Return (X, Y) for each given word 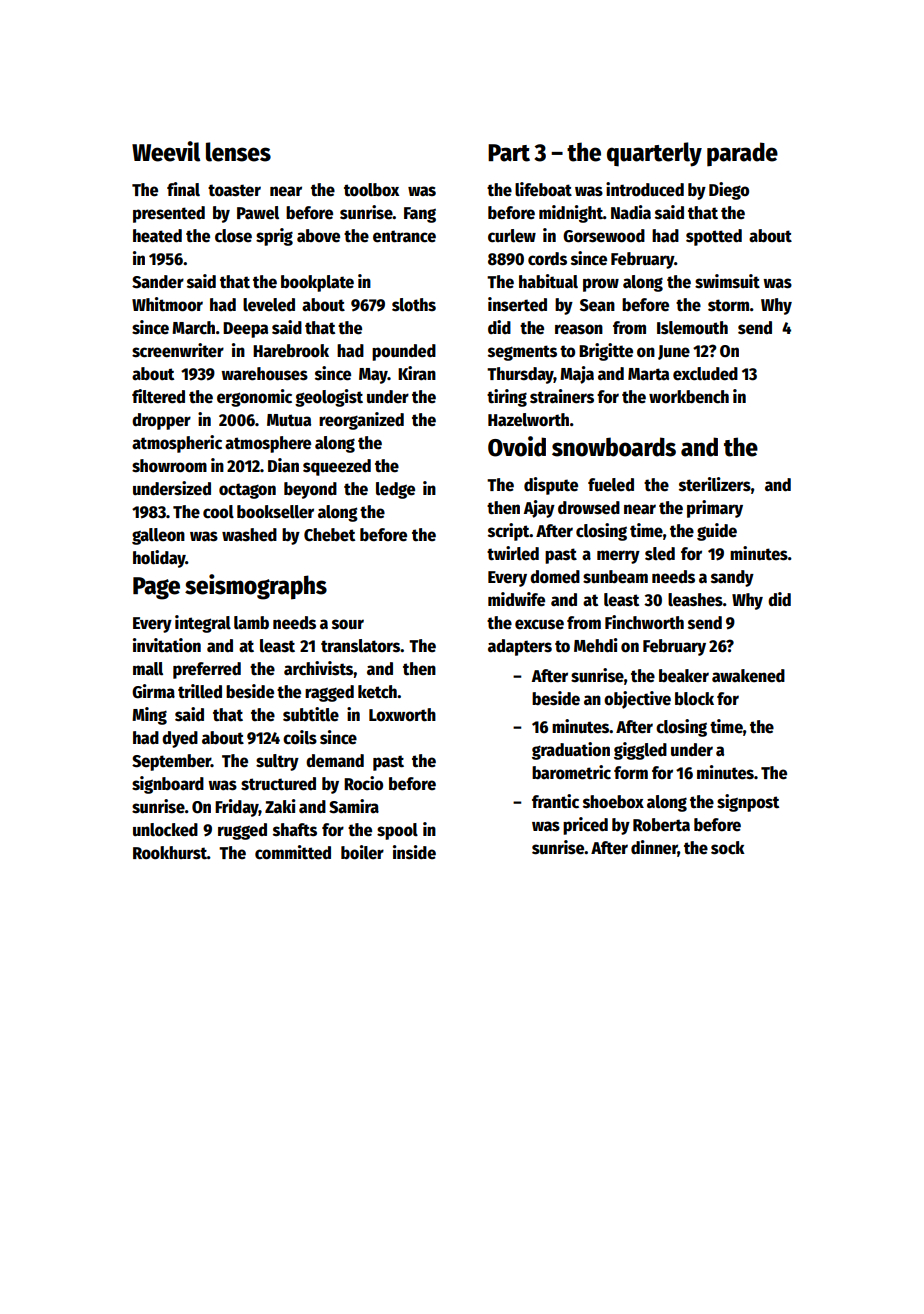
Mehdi (596, 645)
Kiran (417, 373)
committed (293, 852)
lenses (238, 152)
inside (414, 852)
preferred (207, 670)
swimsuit (727, 281)
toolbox (372, 190)
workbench (689, 397)
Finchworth (644, 622)
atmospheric (177, 444)
